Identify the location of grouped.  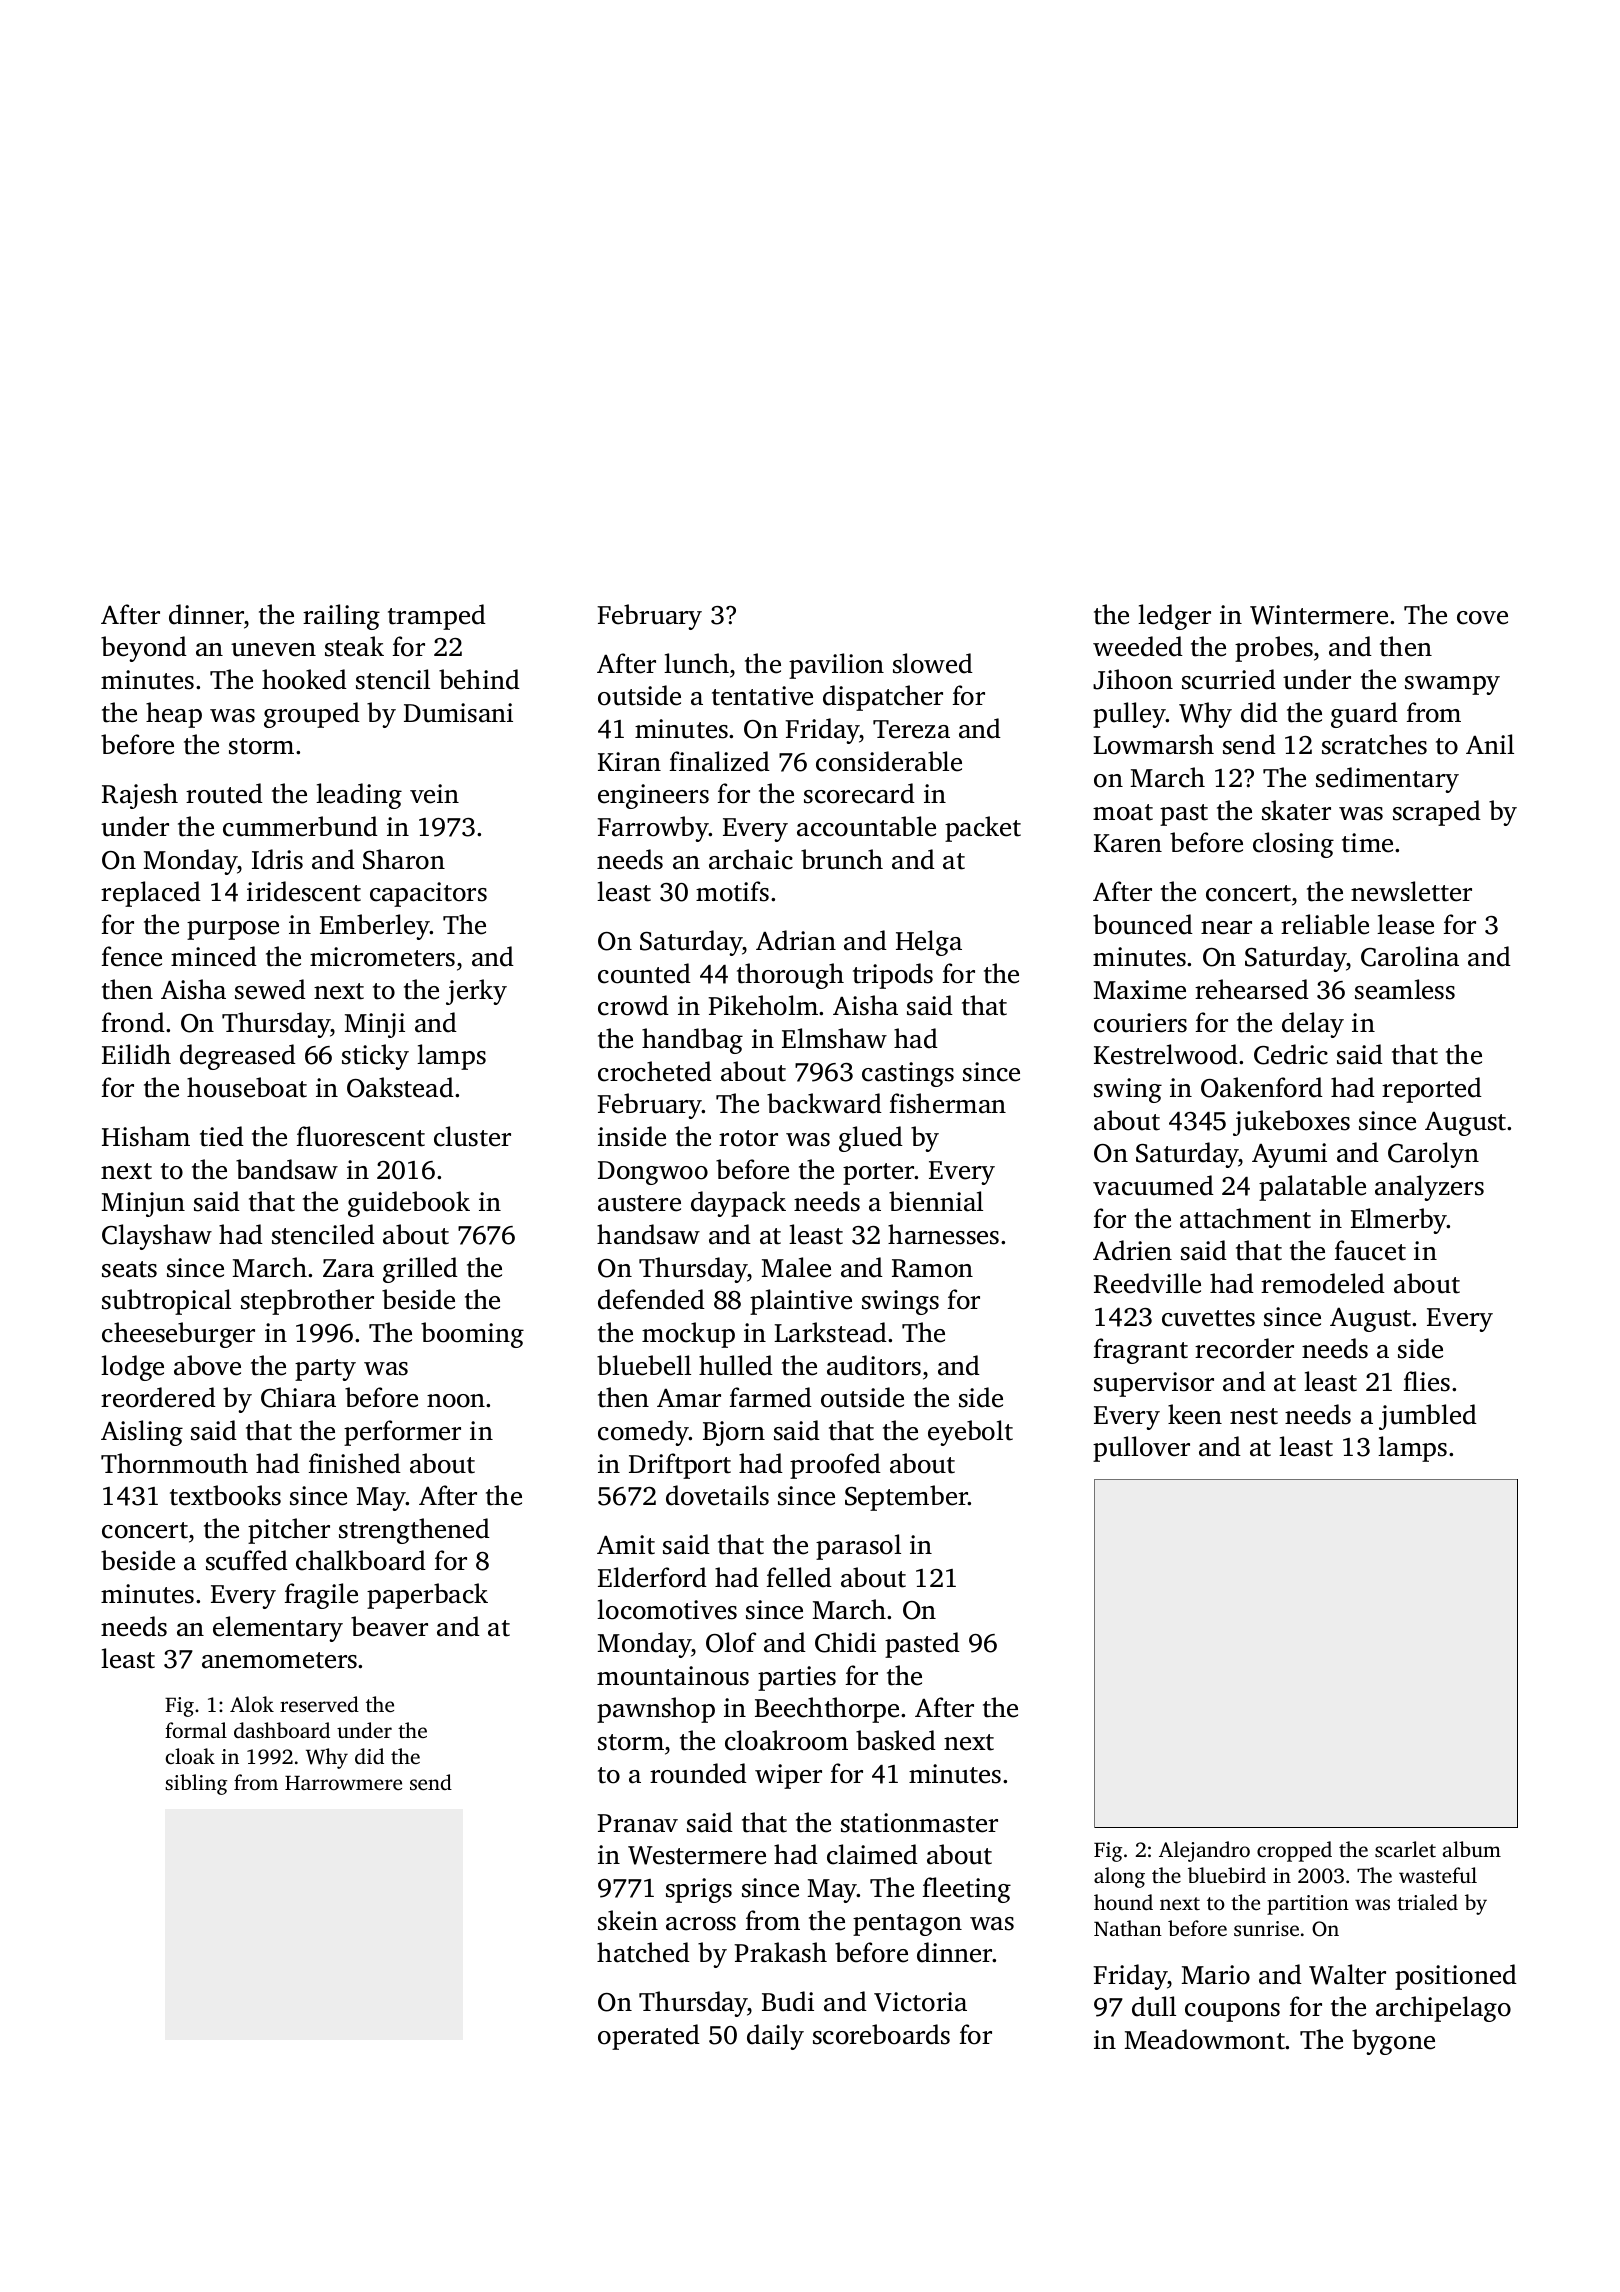
(312, 715).
